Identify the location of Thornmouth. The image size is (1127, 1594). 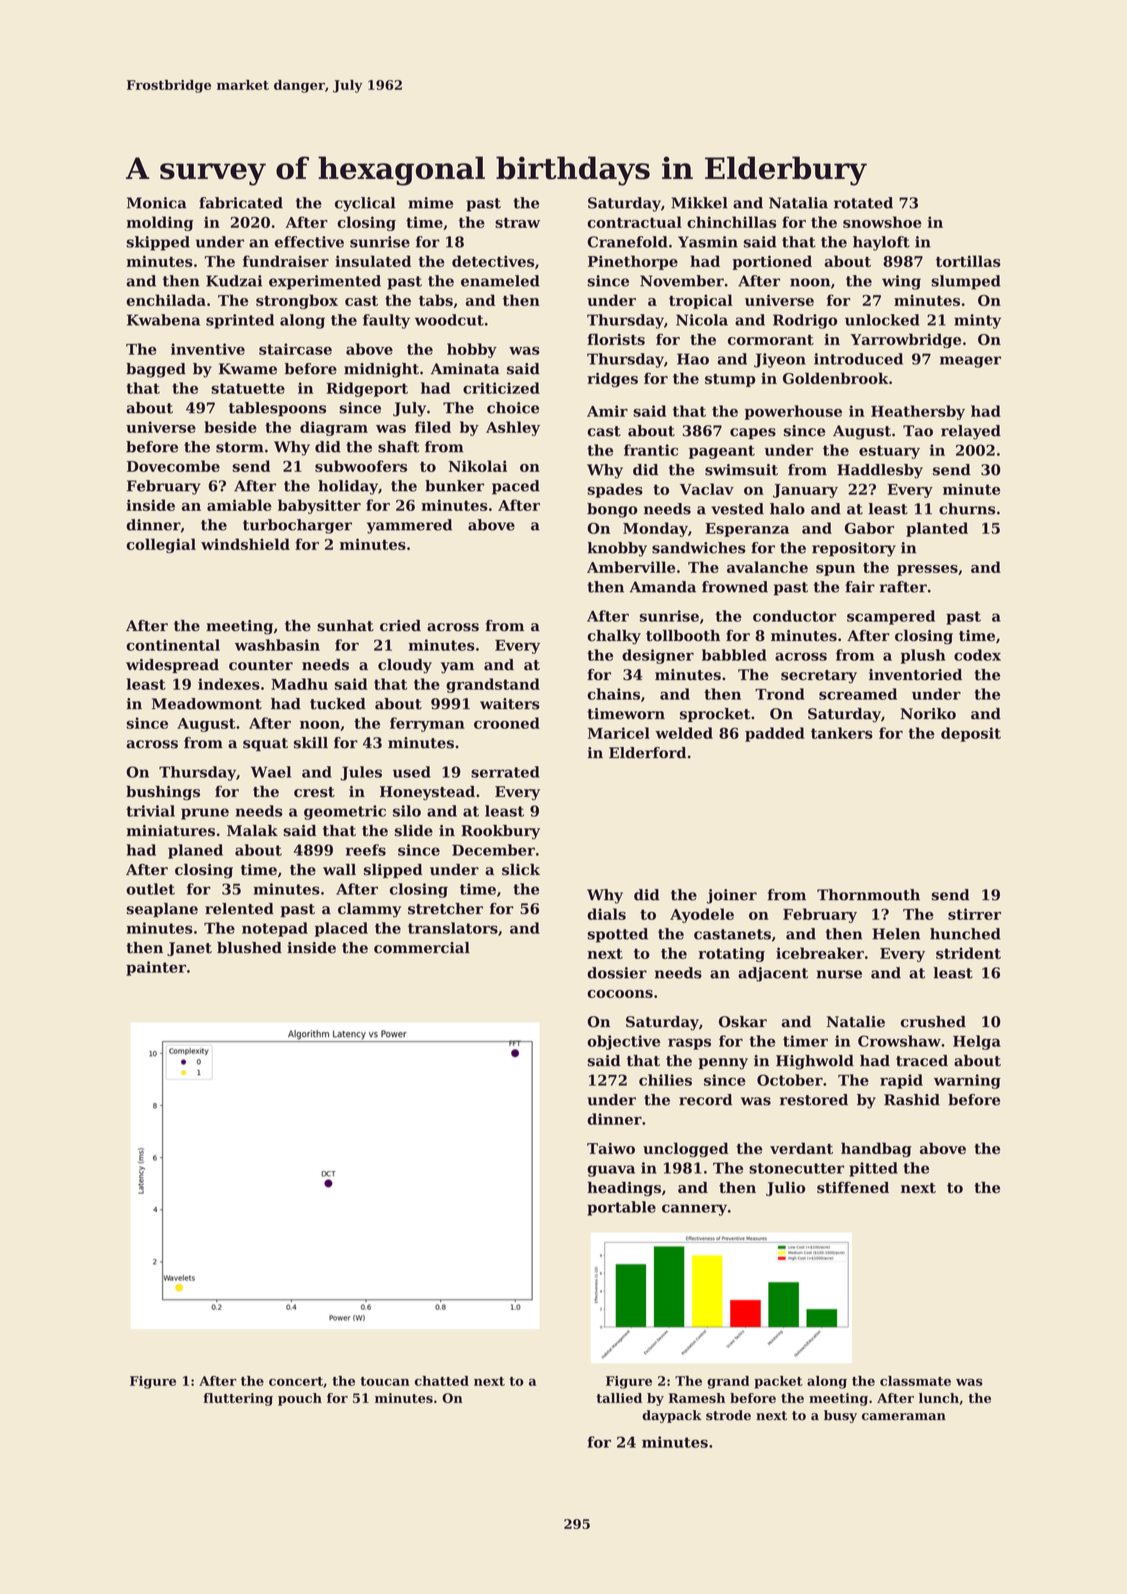
(868, 895).
